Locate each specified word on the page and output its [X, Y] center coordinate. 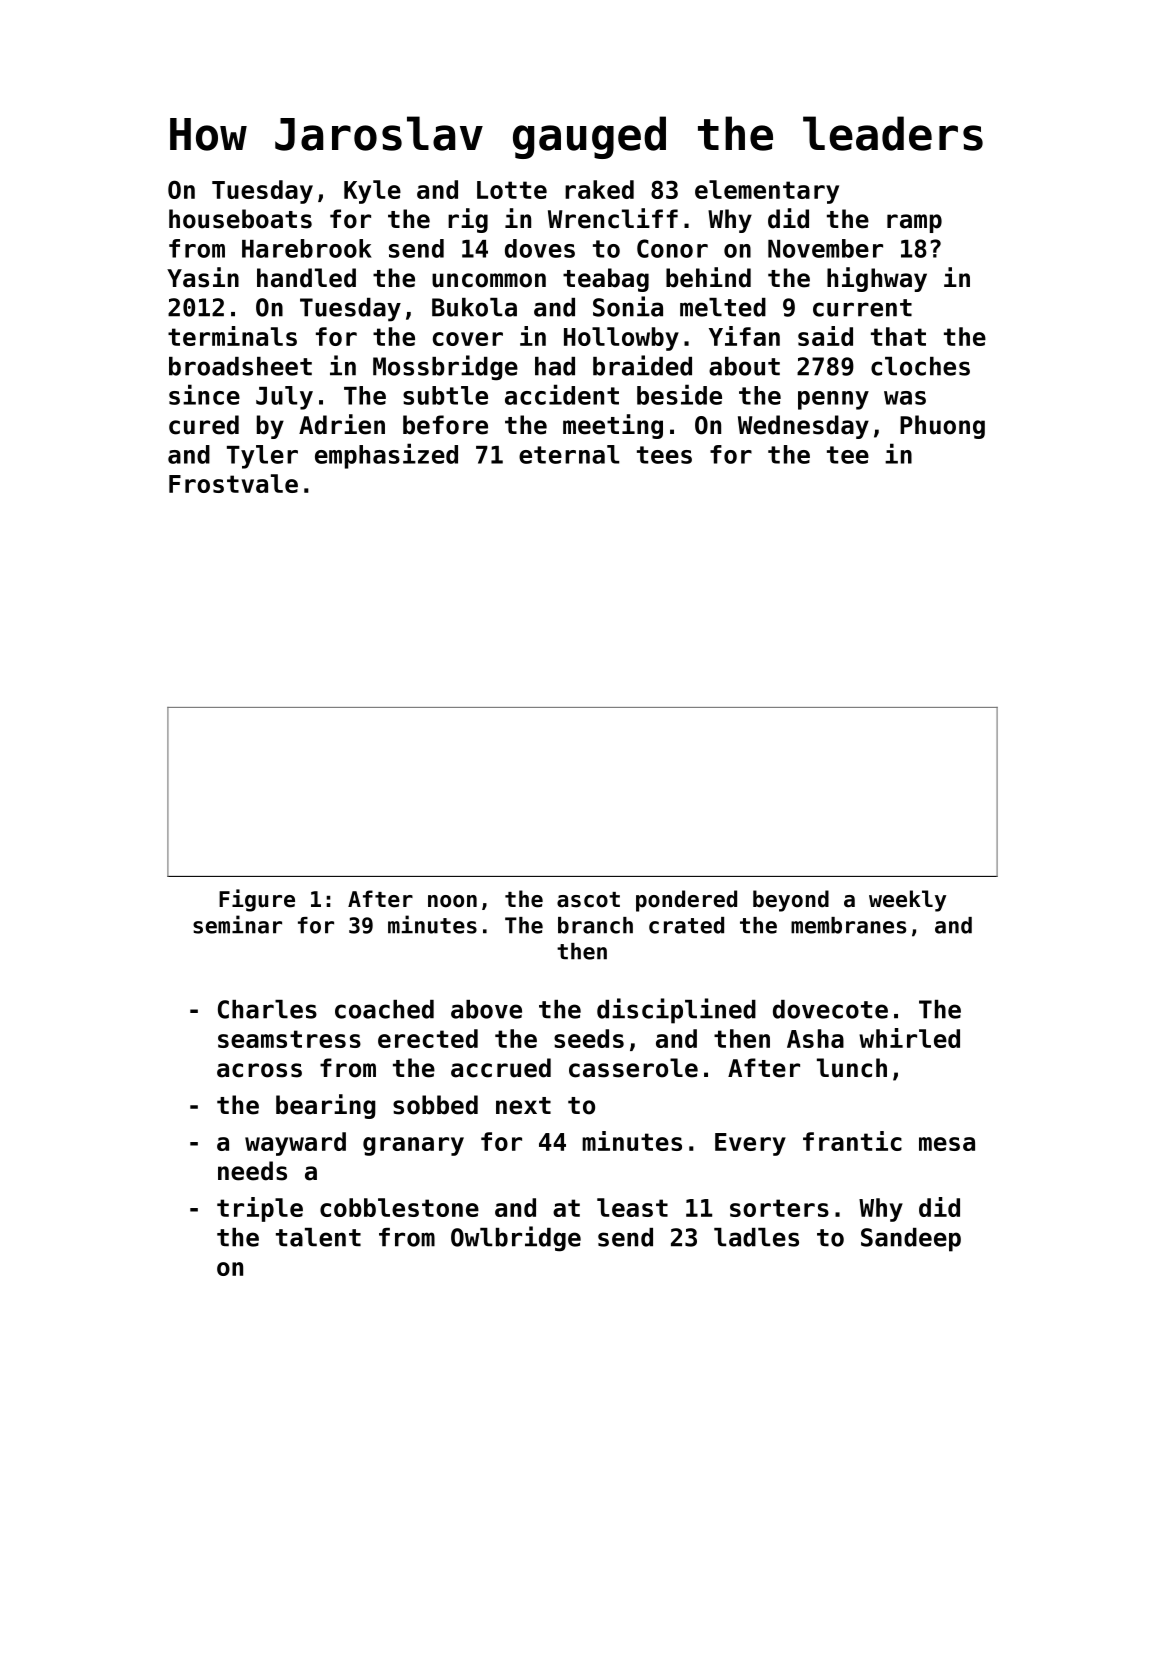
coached [384, 1009]
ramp [914, 223]
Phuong [942, 427]
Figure [257, 900]
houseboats [240, 219]
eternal [569, 454]
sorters [779, 1208]
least [632, 1207]
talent [318, 1237]
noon [452, 901]
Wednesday [803, 427]
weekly [907, 901]
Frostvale [233, 483]
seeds [589, 1038]
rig [468, 220]
